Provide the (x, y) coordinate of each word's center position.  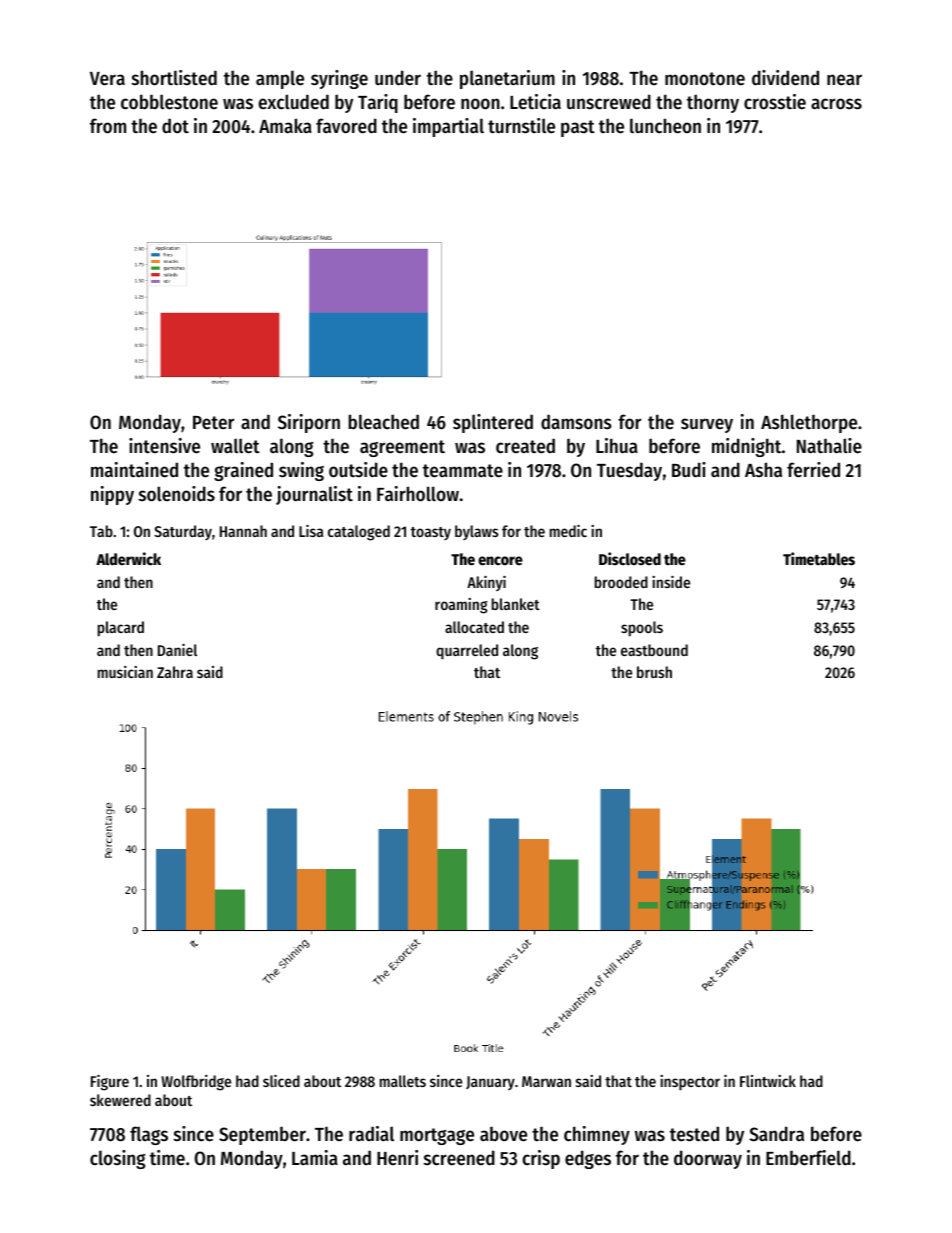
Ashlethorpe (809, 423)
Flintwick (768, 1081)
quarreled (467, 652)
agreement (402, 448)
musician (125, 672)
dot (175, 126)
